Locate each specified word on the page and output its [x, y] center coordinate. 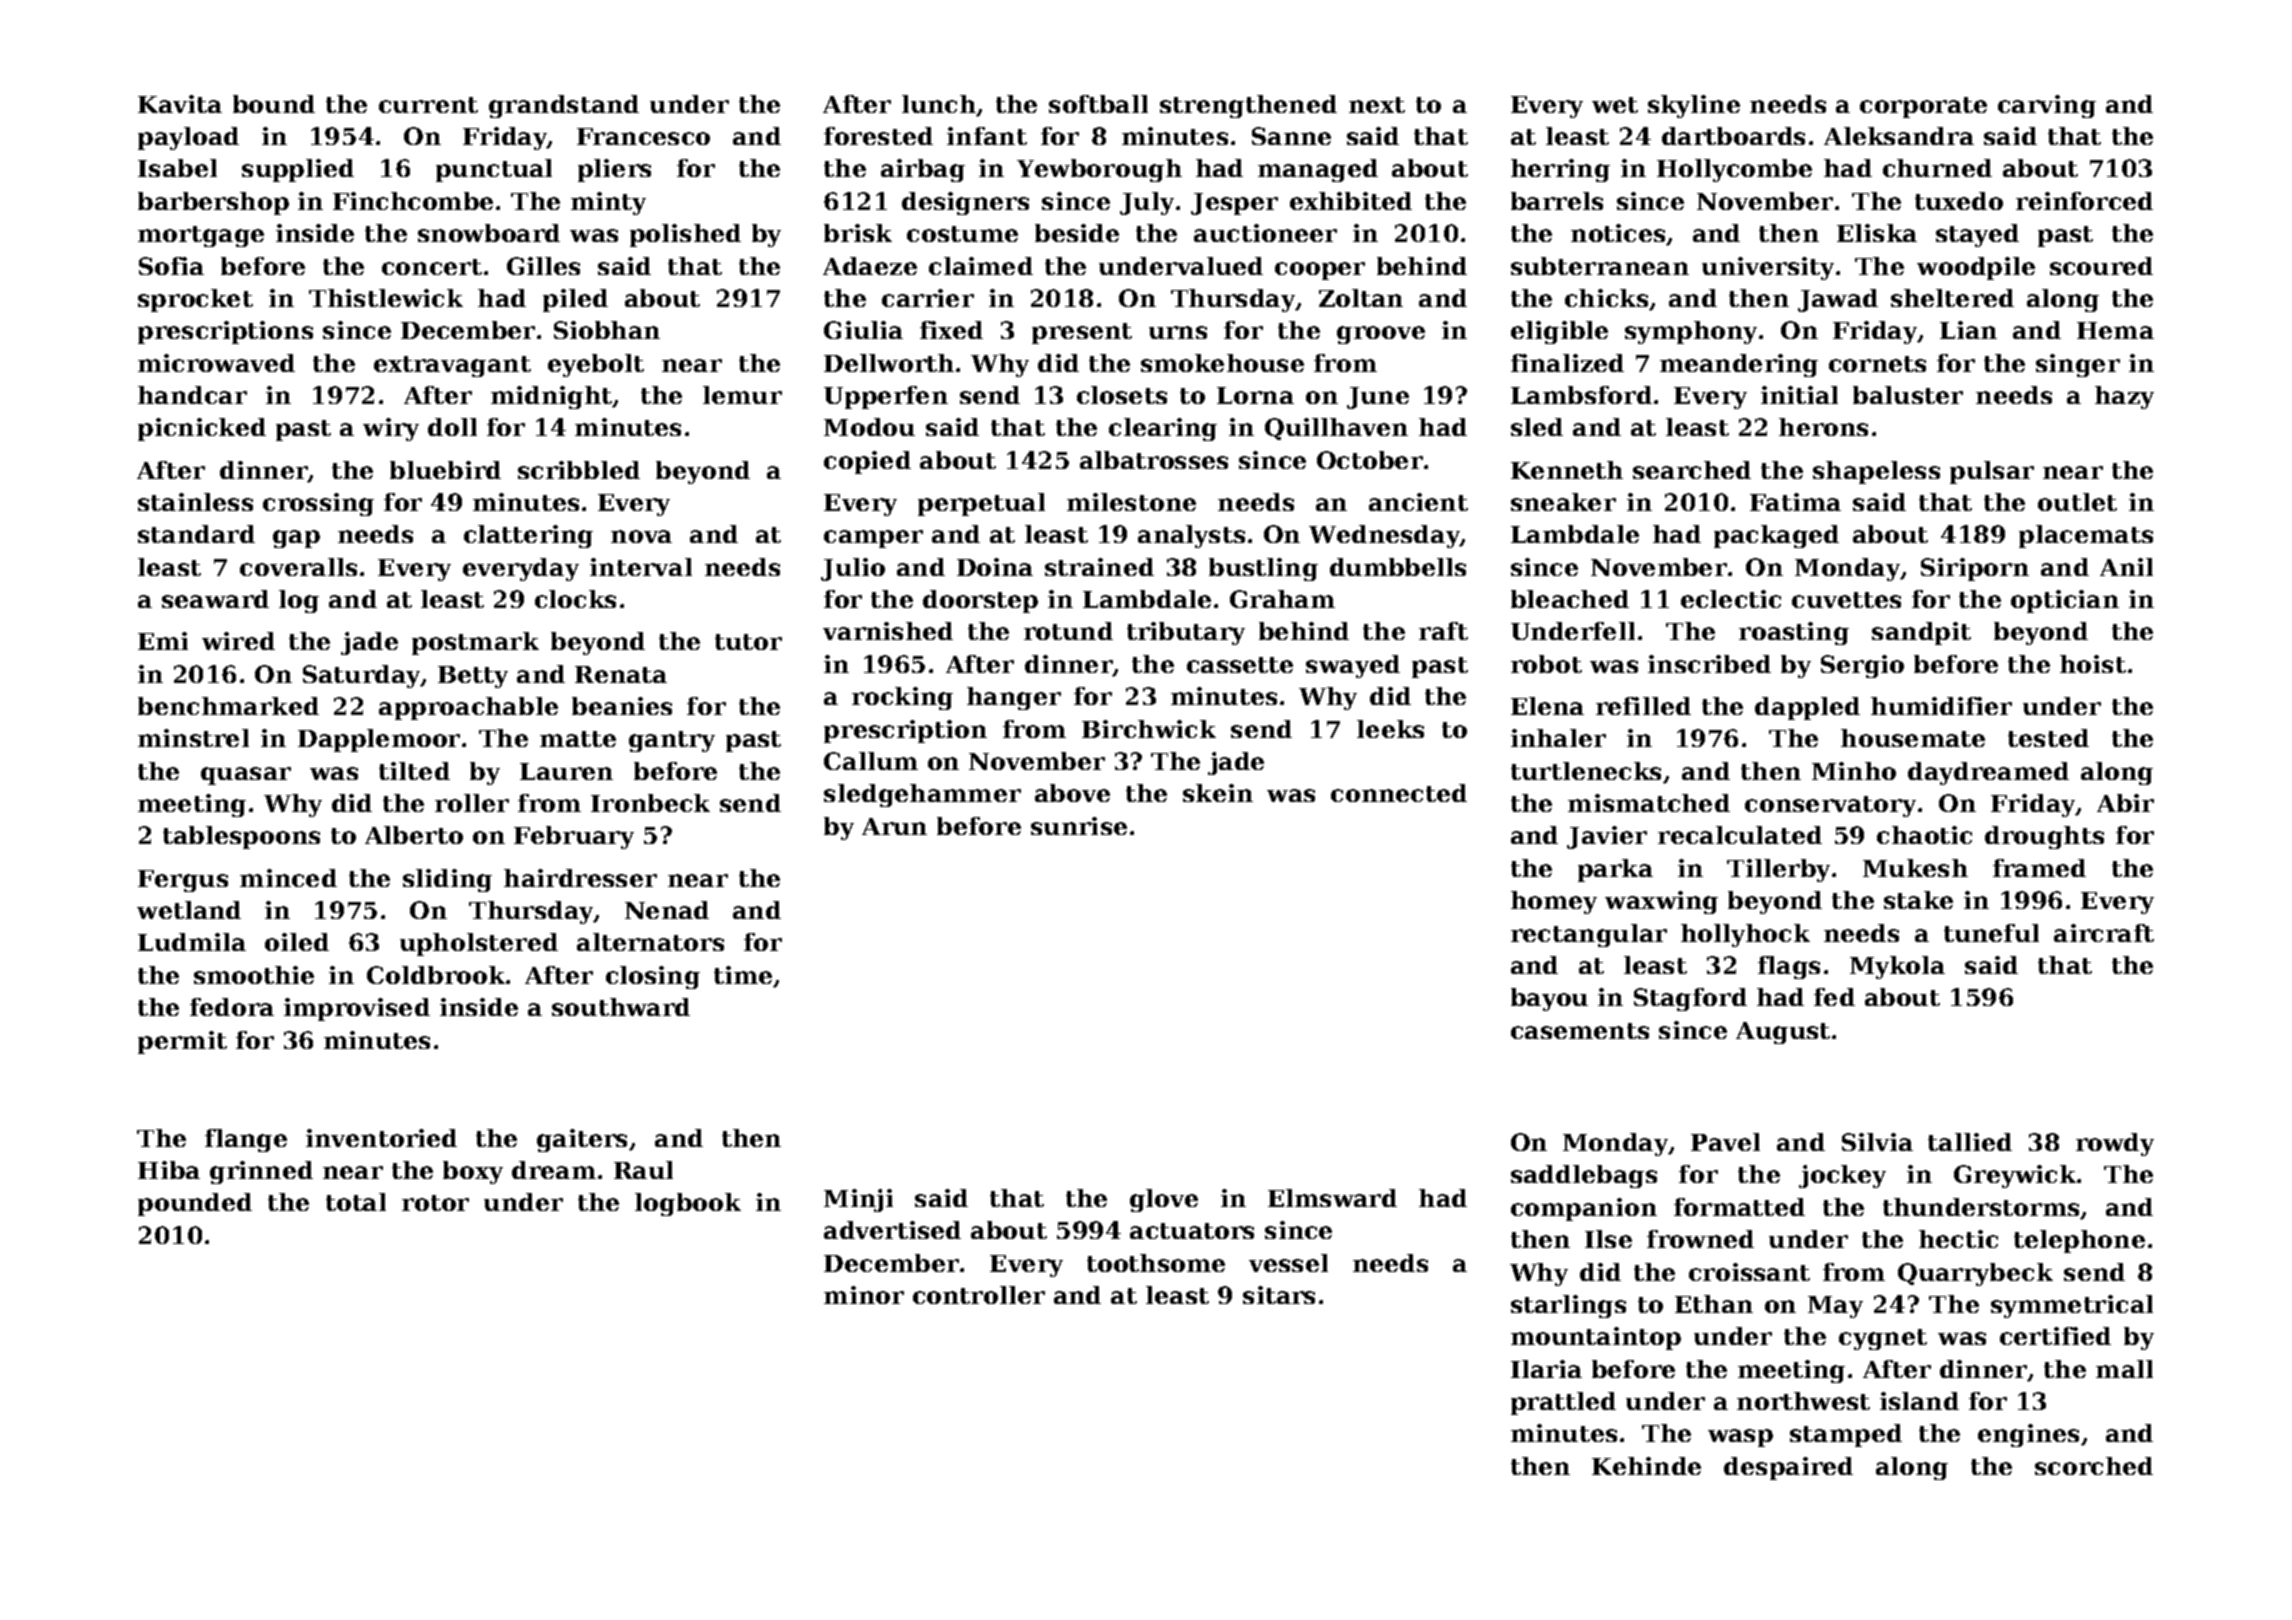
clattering [528, 536]
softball [1098, 104]
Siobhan [607, 330]
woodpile [1976, 268]
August [1783, 1033]
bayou [1549, 999]
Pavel [1725, 1142]
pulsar [1992, 472]
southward [621, 1007]
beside [1077, 233]
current [428, 105]
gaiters [582, 1140]
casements [1580, 1031]
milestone [1131, 502]
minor [864, 1295]
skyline [1694, 106]
